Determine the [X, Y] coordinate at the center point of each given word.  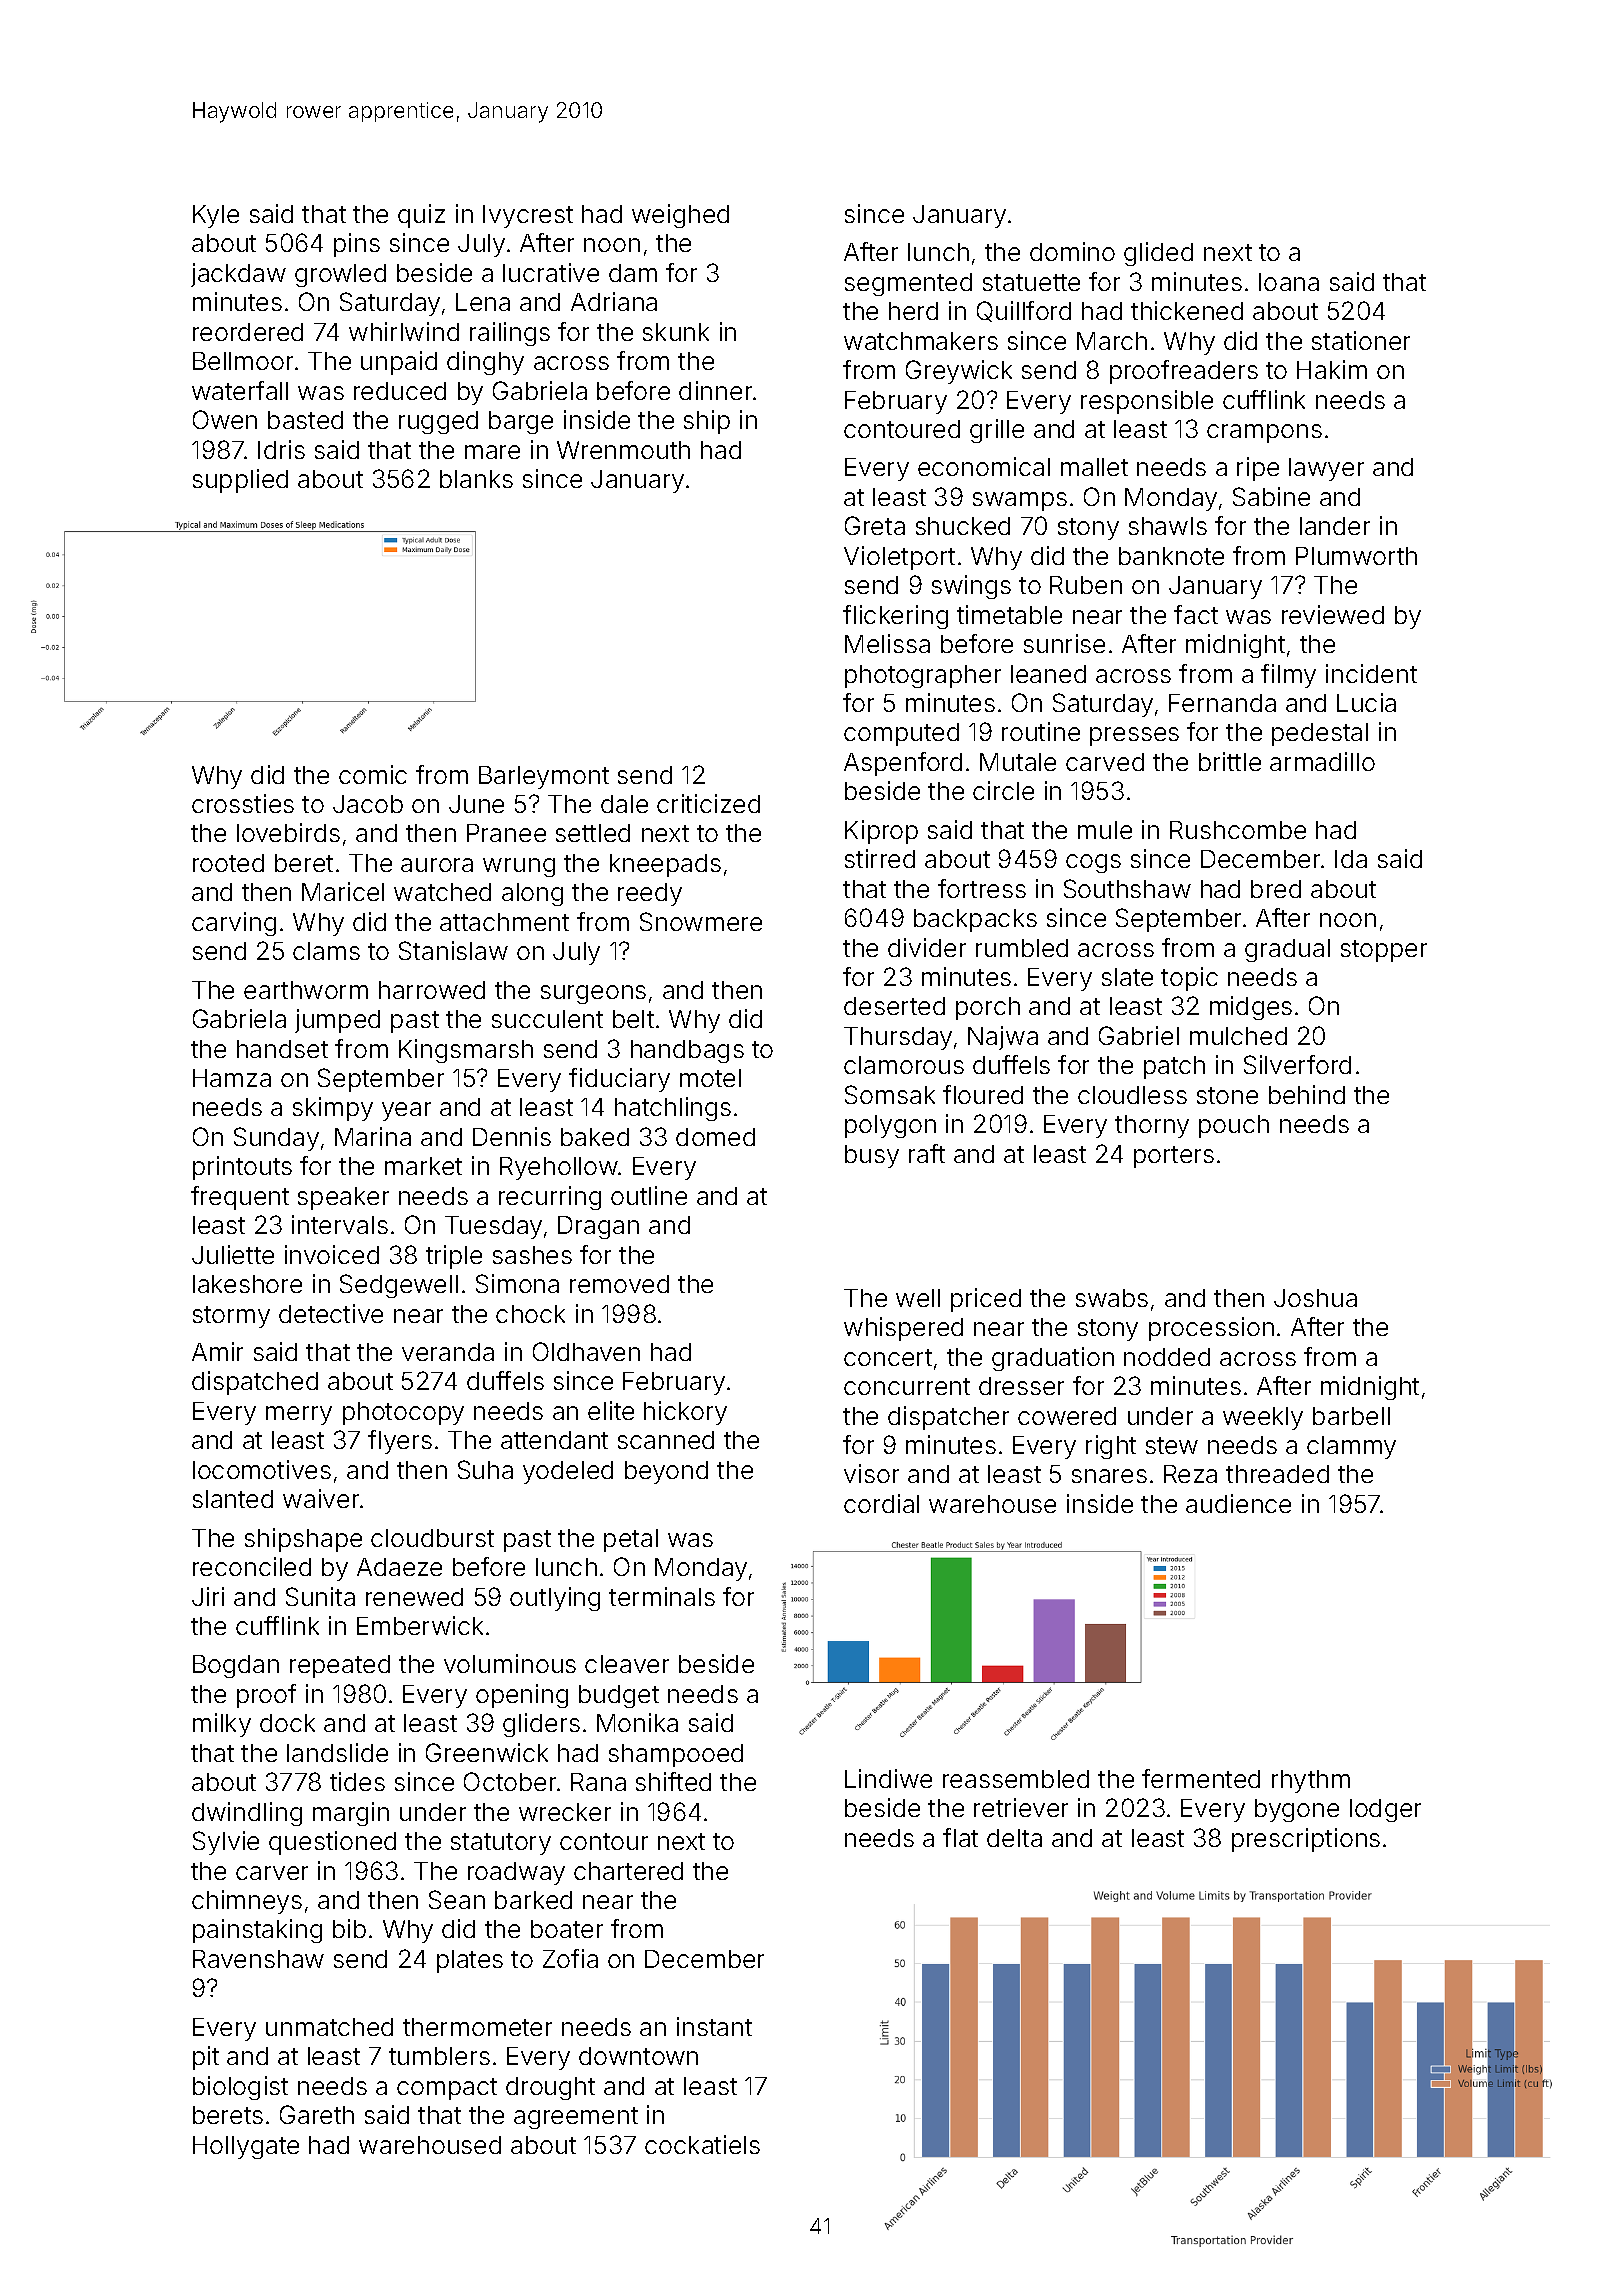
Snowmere [701, 921]
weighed [680, 216]
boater [567, 1929]
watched [442, 892]
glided [1158, 254]
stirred [880, 858]
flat [960, 1837]
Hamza [232, 1078]
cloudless [1132, 1095]
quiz [421, 216]
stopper [1384, 951]
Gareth [317, 2114]
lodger [1385, 1810]
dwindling [247, 1814]
